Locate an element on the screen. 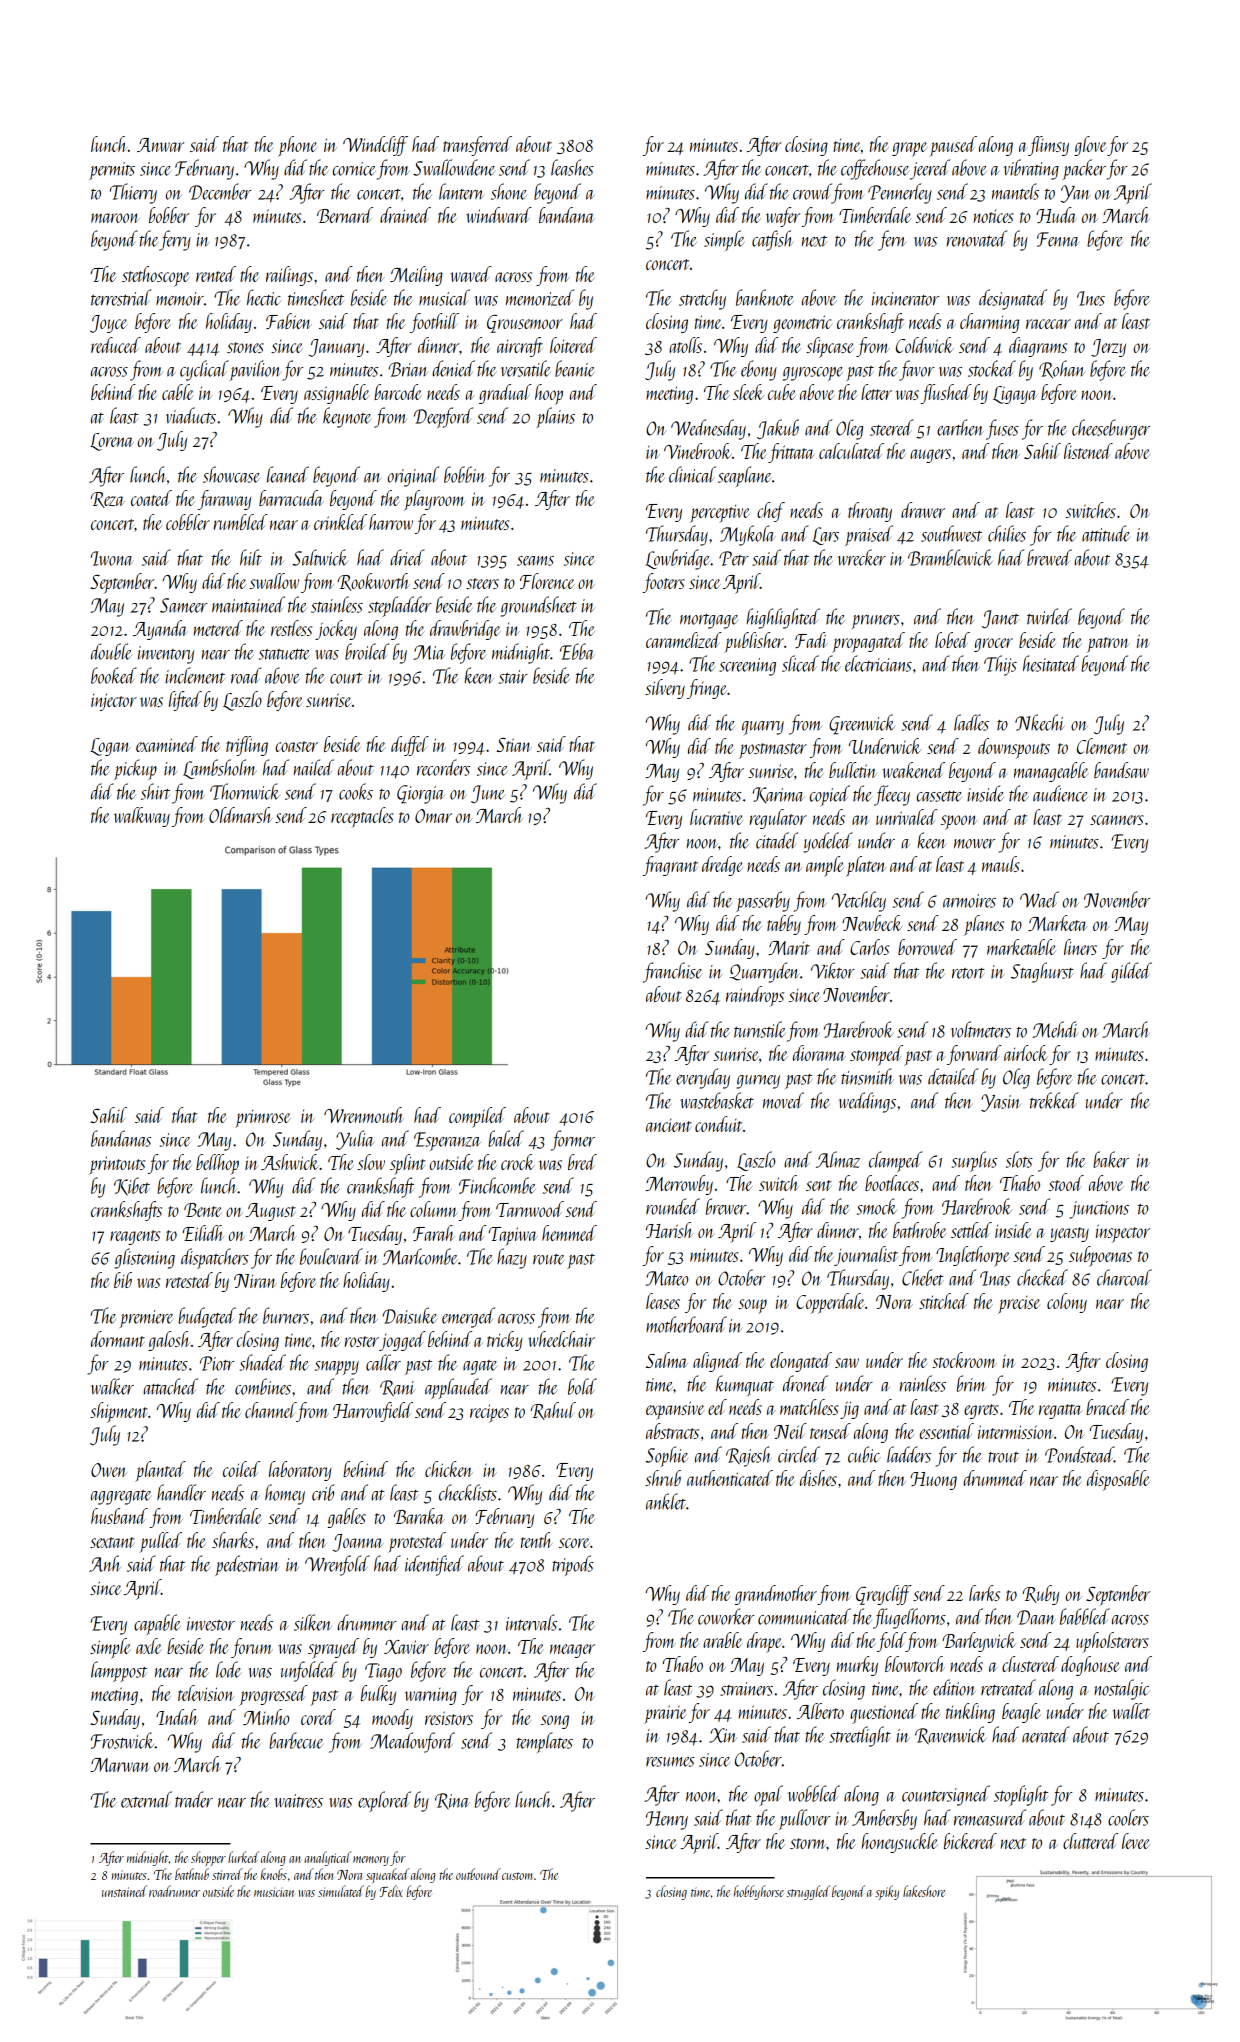 Image resolution: width=1240 pixels, height=2042 pixels. coiled is located at coordinates (241, 1469).
